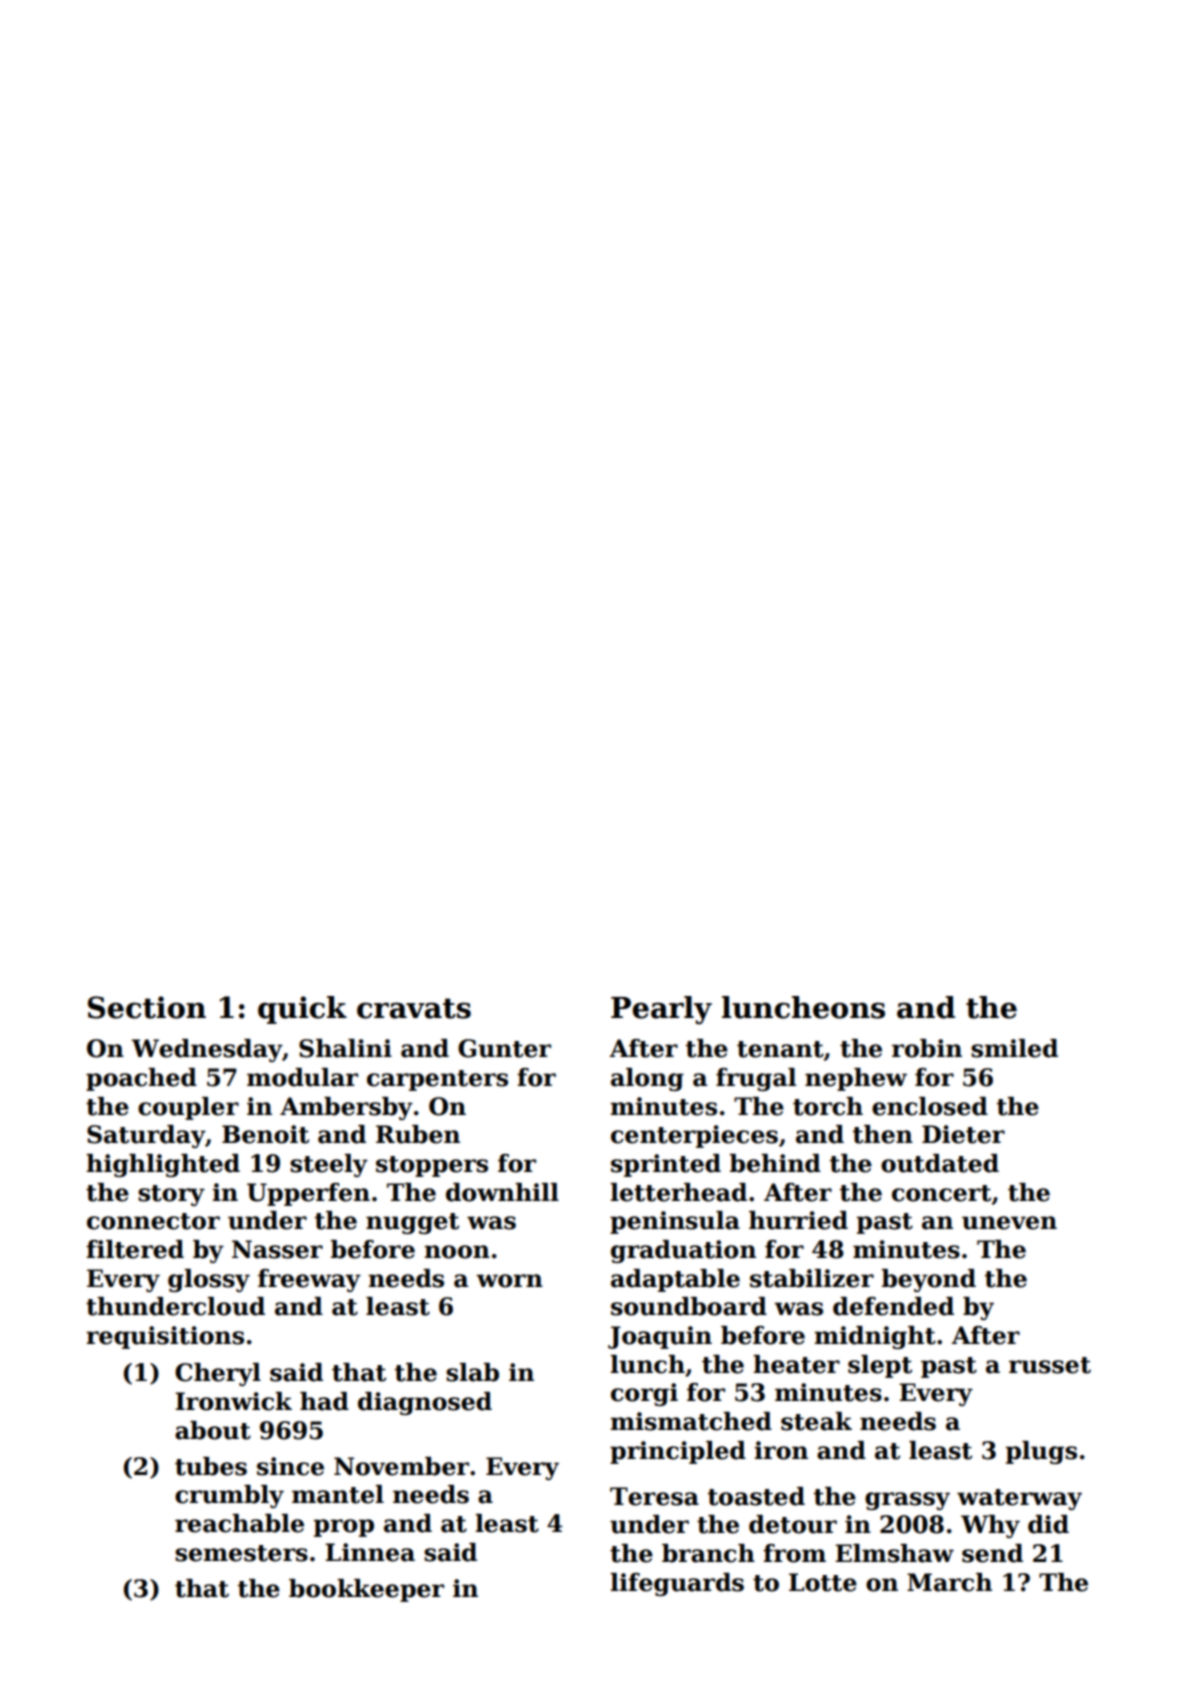  I want to click on plugs, so click(1041, 1452).
